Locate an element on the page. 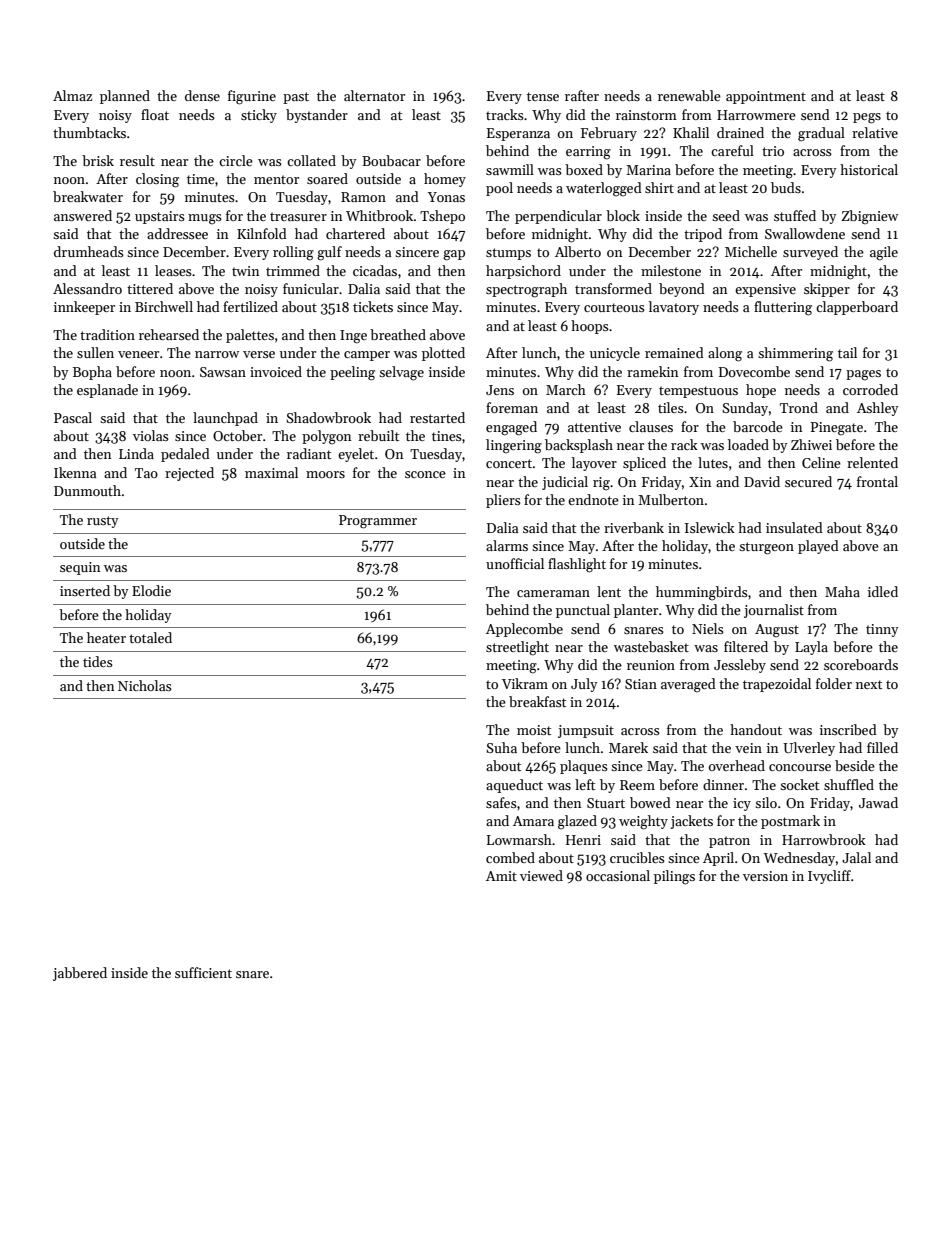 Image resolution: width=952 pixels, height=1233 pixels. jabbered is located at coordinates (80, 974).
